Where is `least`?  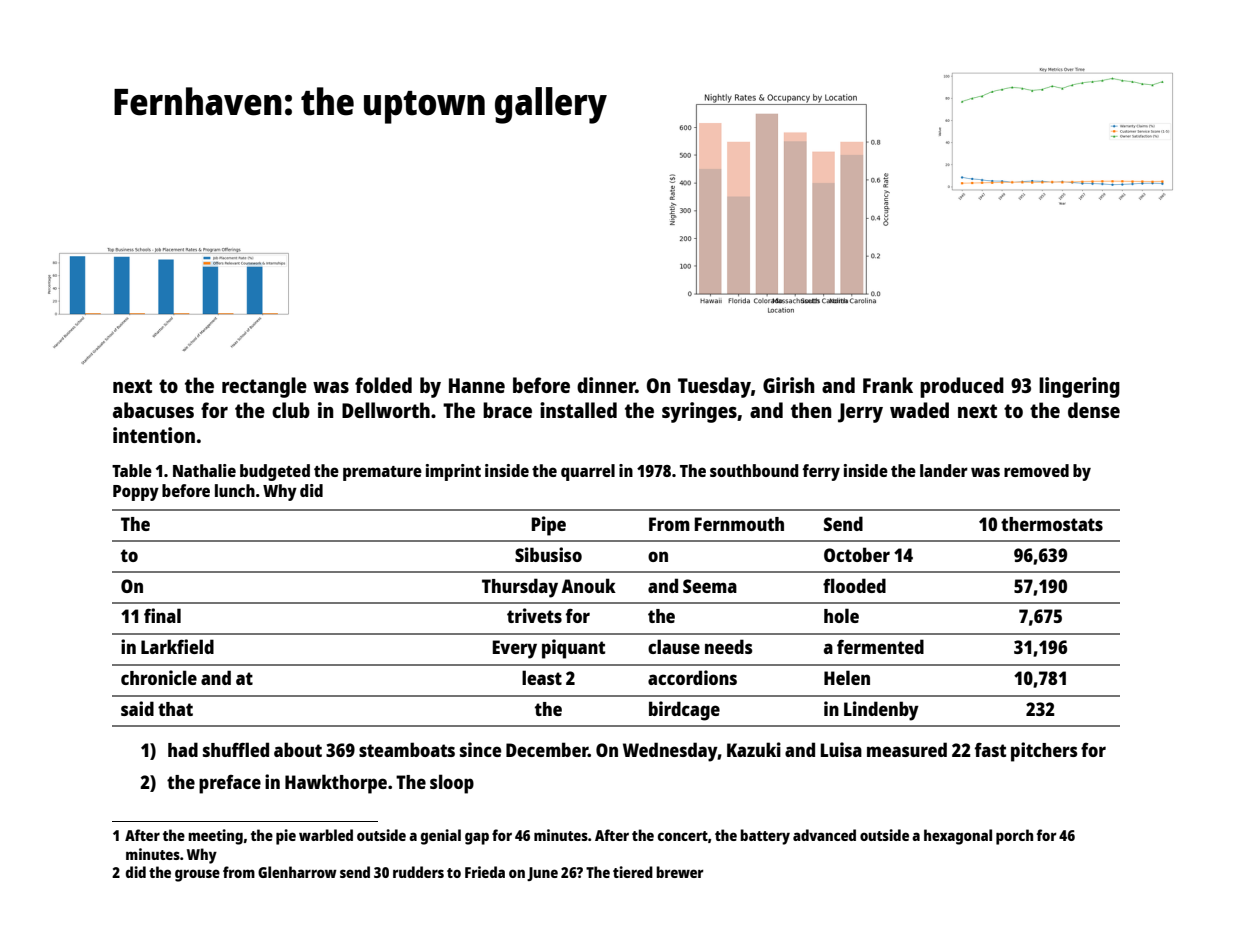 least is located at coordinates (542, 677).
